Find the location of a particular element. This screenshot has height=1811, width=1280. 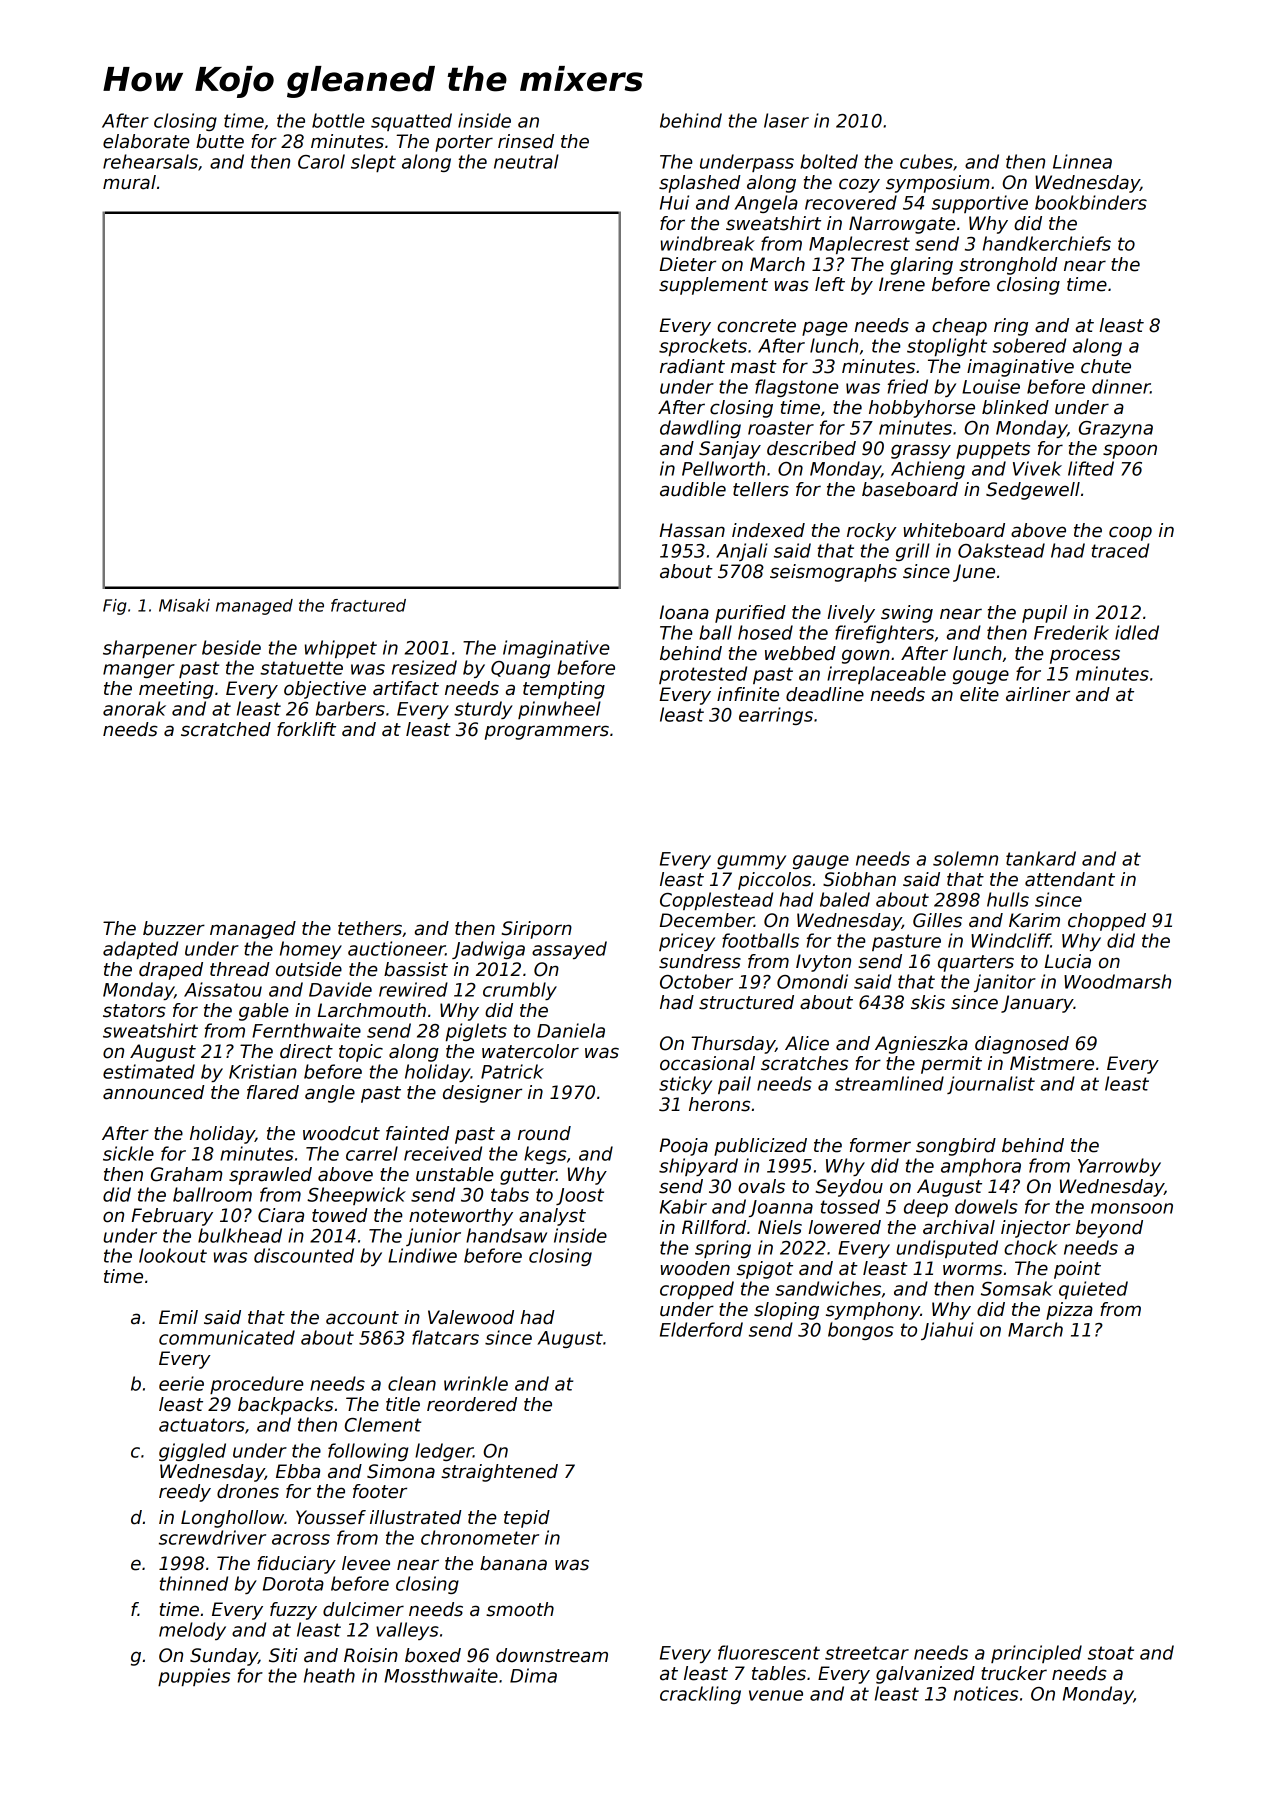

crackling is located at coordinates (700, 1695).
